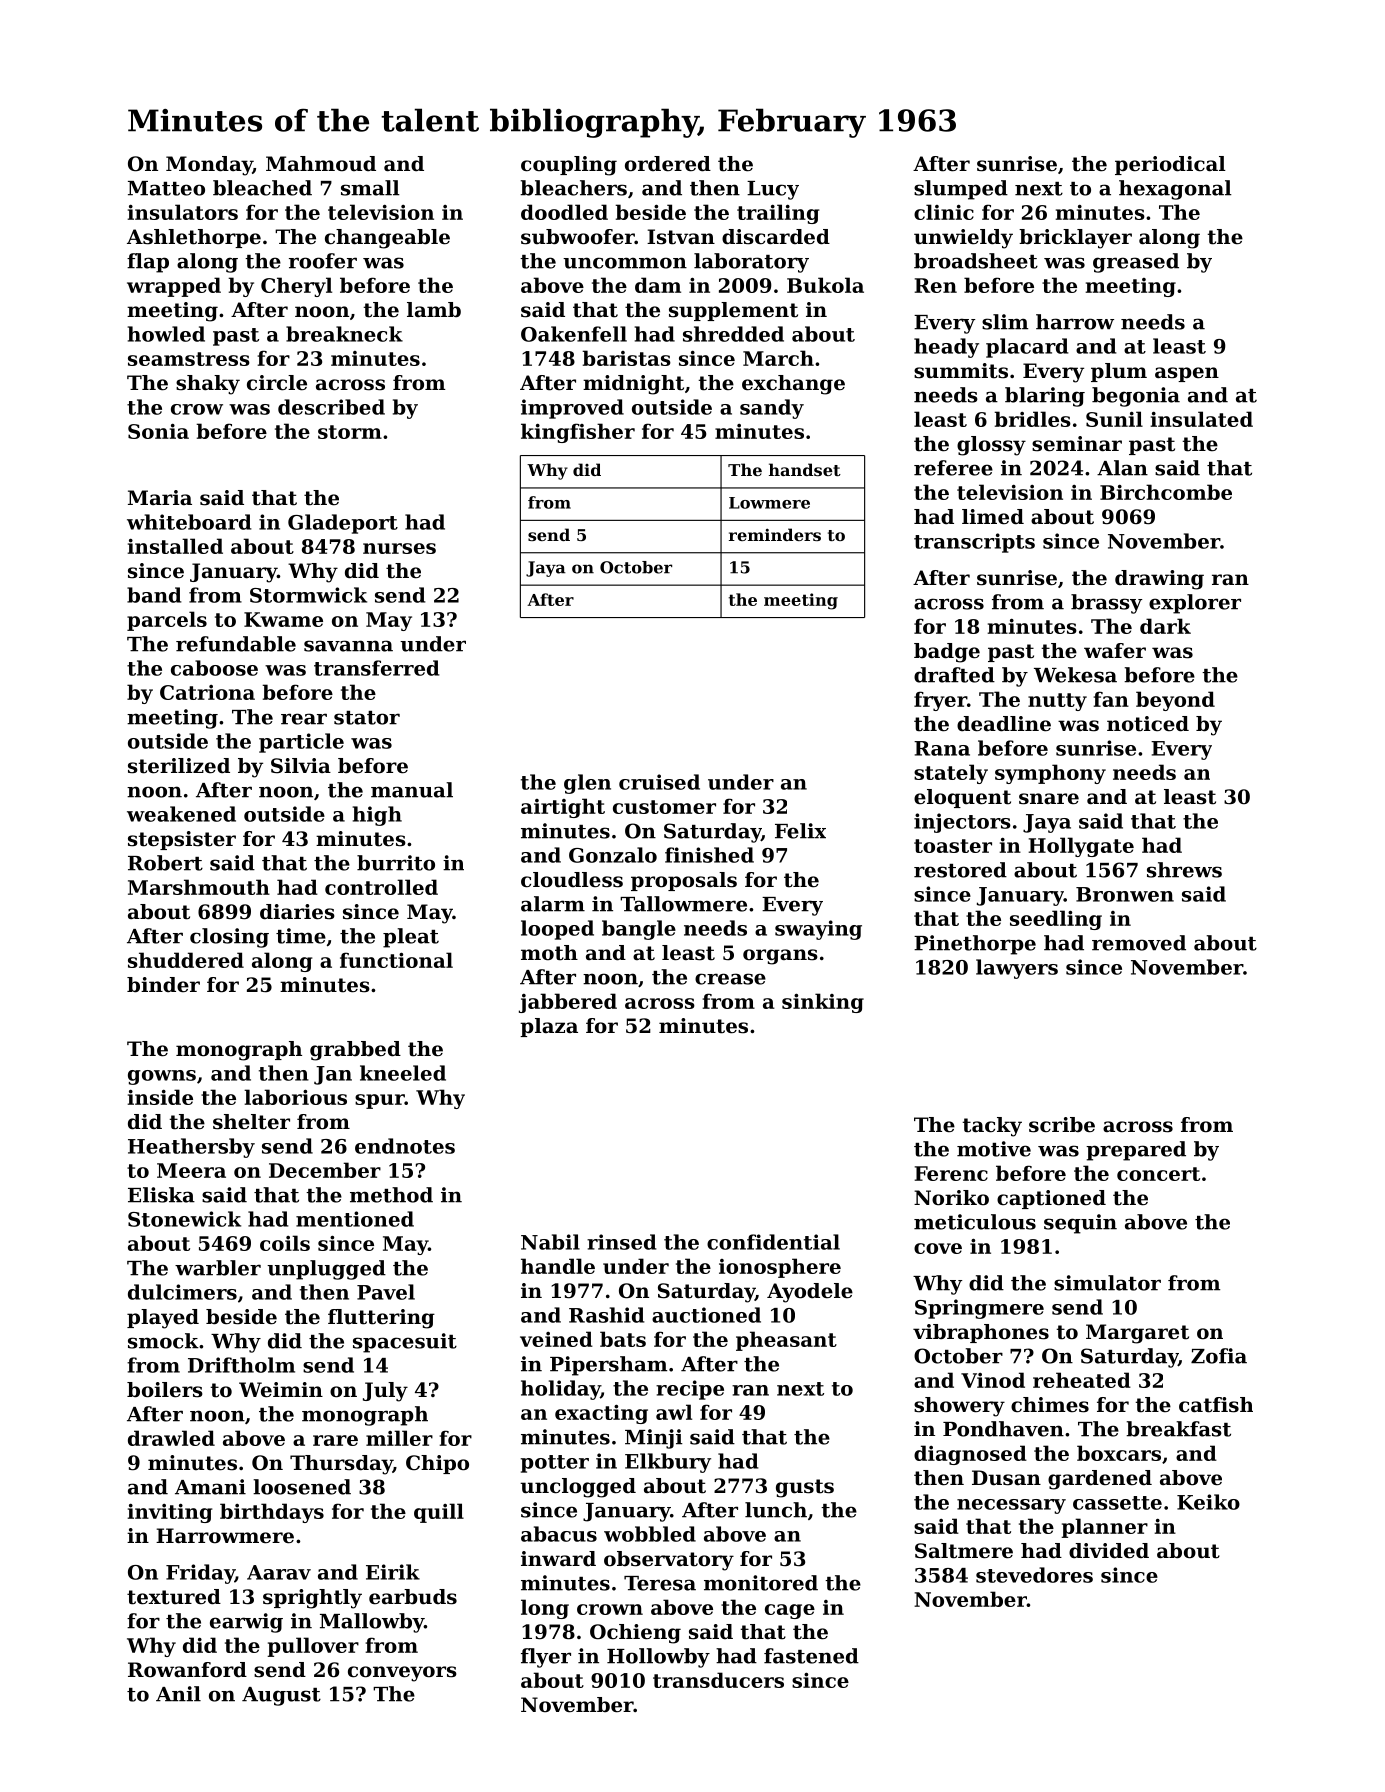 The image size is (1385, 1792). Describe the element at coordinates (210, 1487) in the screenshot. I see `Amani` at that location.
